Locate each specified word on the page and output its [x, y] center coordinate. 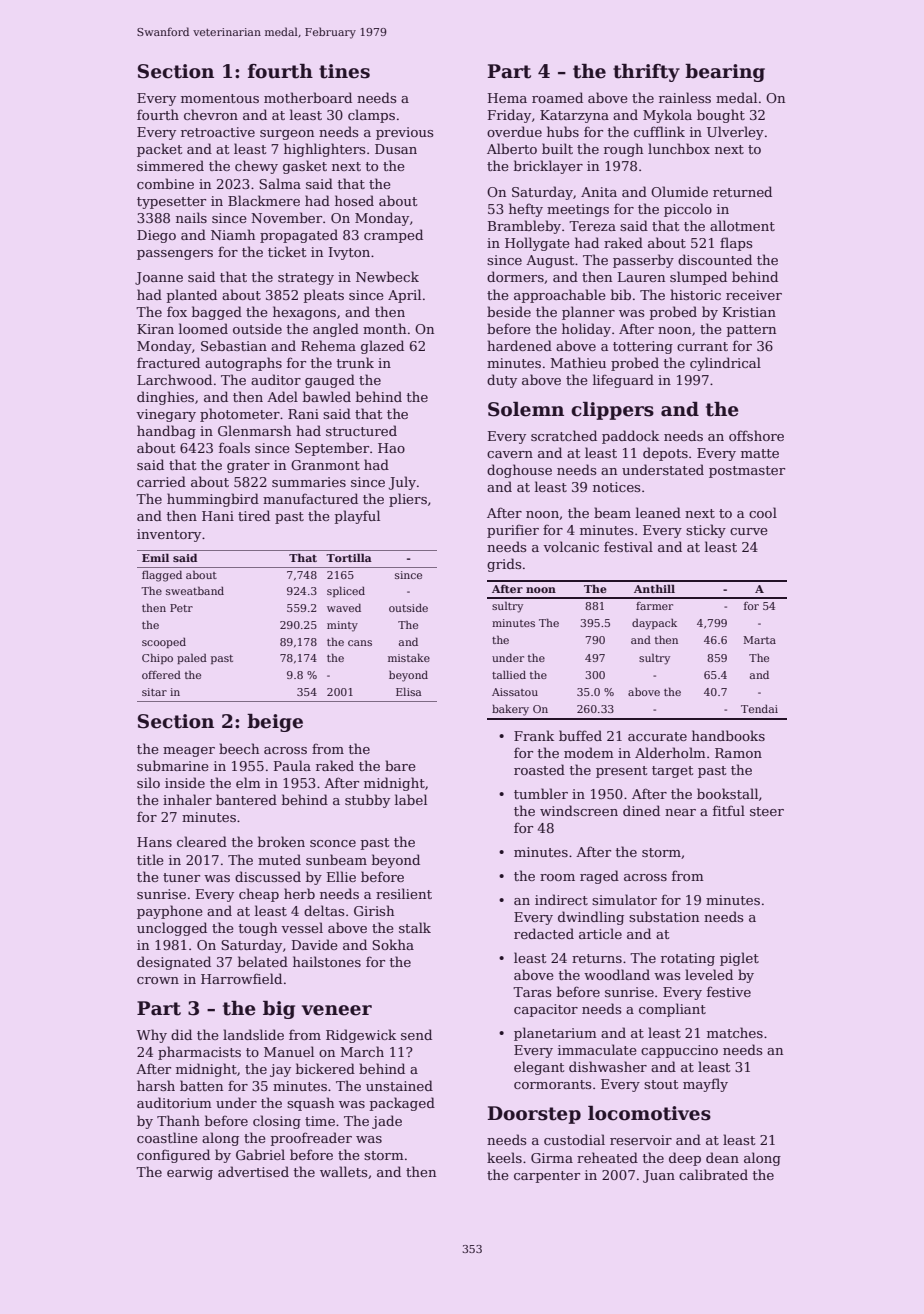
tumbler [541, 793]
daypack [654, 624]
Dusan [396, 149]
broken [281, 841]
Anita [599, 192]
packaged [402, 1104]
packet [159, 150]
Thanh [178, 1120]
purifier [513, 531]
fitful [729, 810]
